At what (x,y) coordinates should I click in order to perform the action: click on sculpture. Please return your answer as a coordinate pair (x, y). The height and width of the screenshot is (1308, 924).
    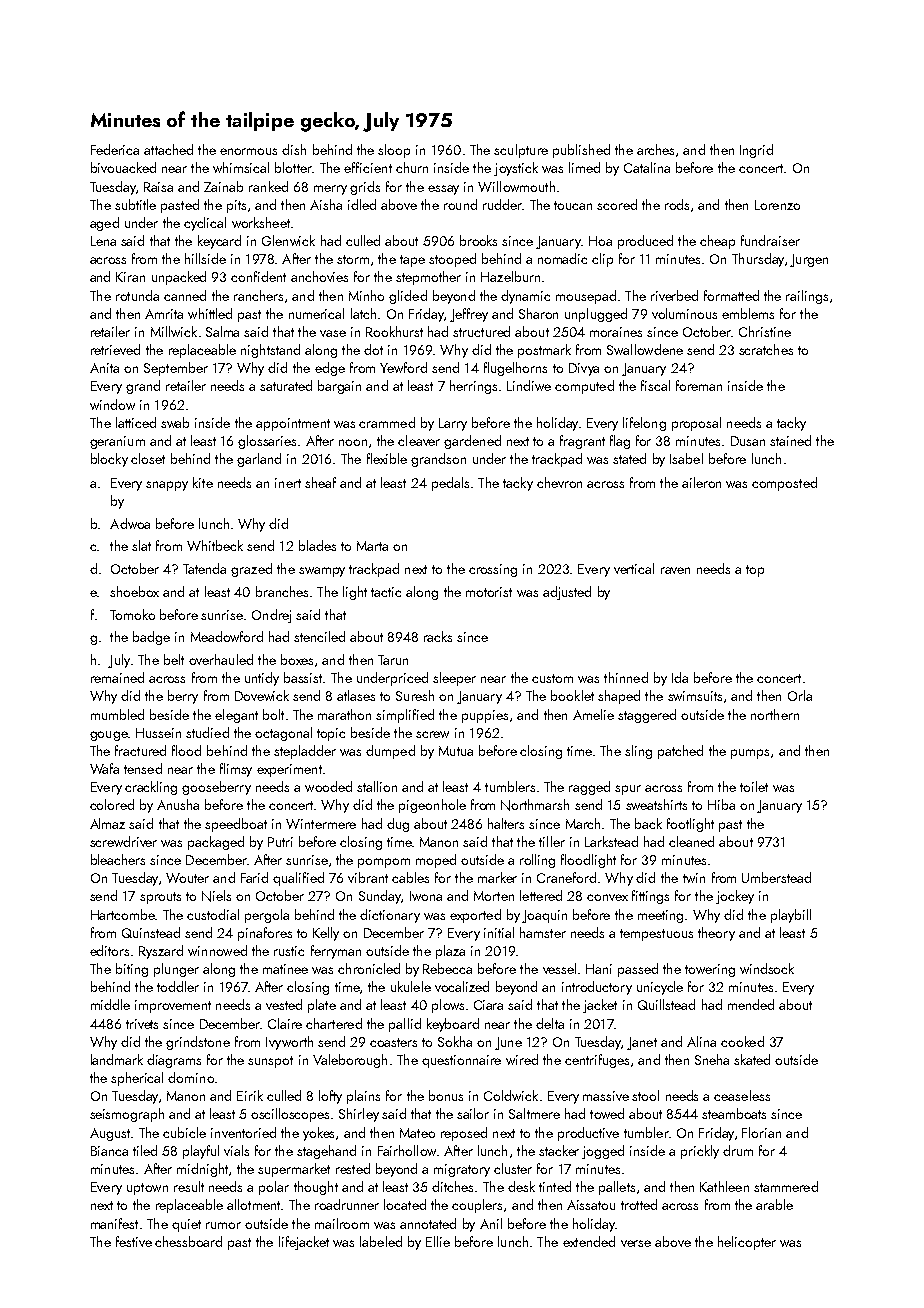
    Looking at the image, I should click on (521, 151).
